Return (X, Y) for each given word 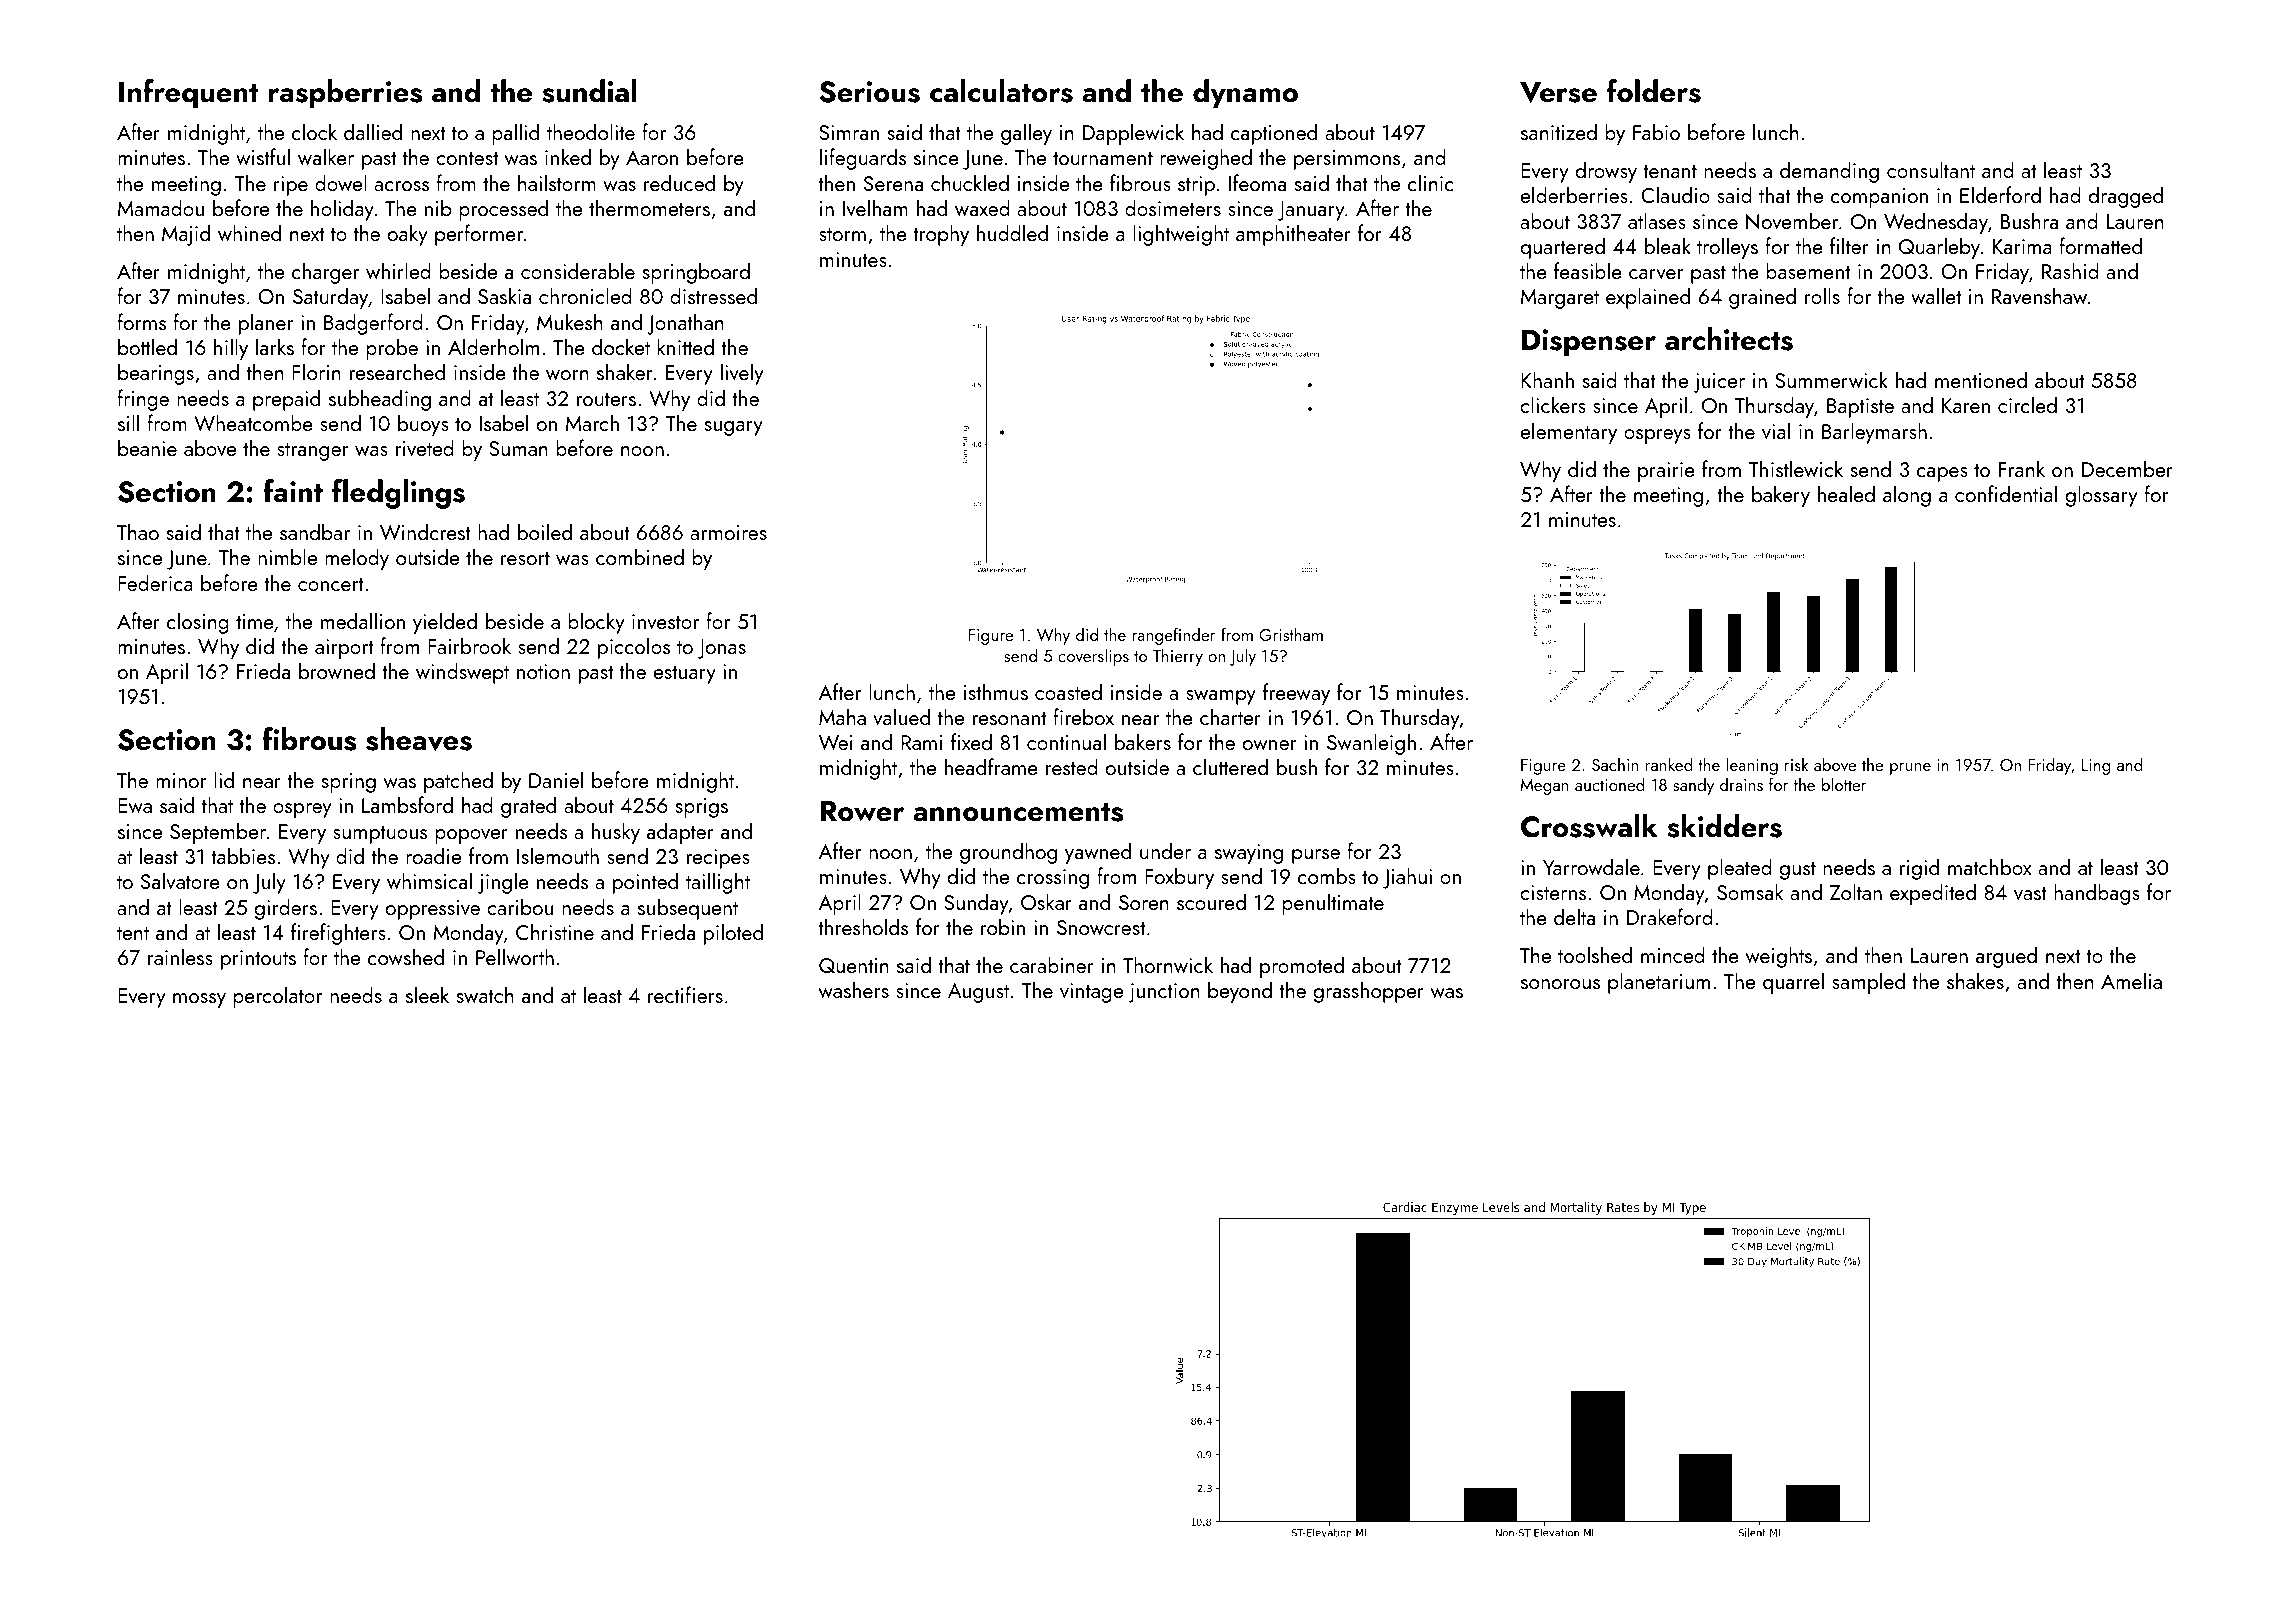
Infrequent (189, 94)
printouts (258, 960)
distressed (713, 295)
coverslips (1093, 657)
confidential (2006, 493)
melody (357, 559)
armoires (728, 532)
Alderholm (493, 346)
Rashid (2070, 270)
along (1907, 496)
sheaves (419, 739)
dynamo (1245, 94)
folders (1654, 91)
